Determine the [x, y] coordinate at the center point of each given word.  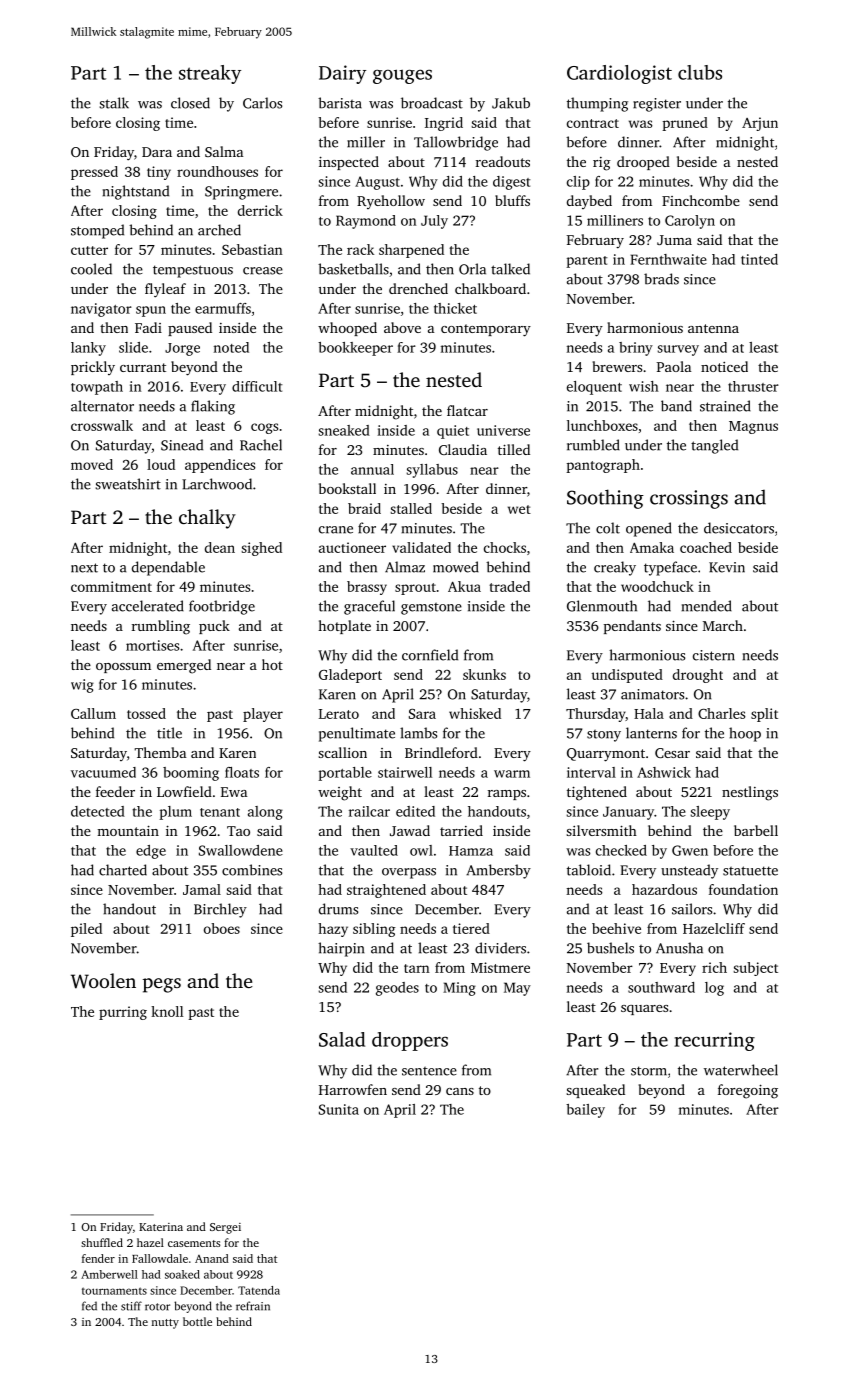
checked [621, 850]
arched [219, 230]
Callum [93, 713]
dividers [500, 948]
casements [194, 1243]
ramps [507, 795]
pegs [162, 985]
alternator [102, 406]
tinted [759, 259]
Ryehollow [391, 202]
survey [678, 350]
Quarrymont [606, 755]
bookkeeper [355, 349]
